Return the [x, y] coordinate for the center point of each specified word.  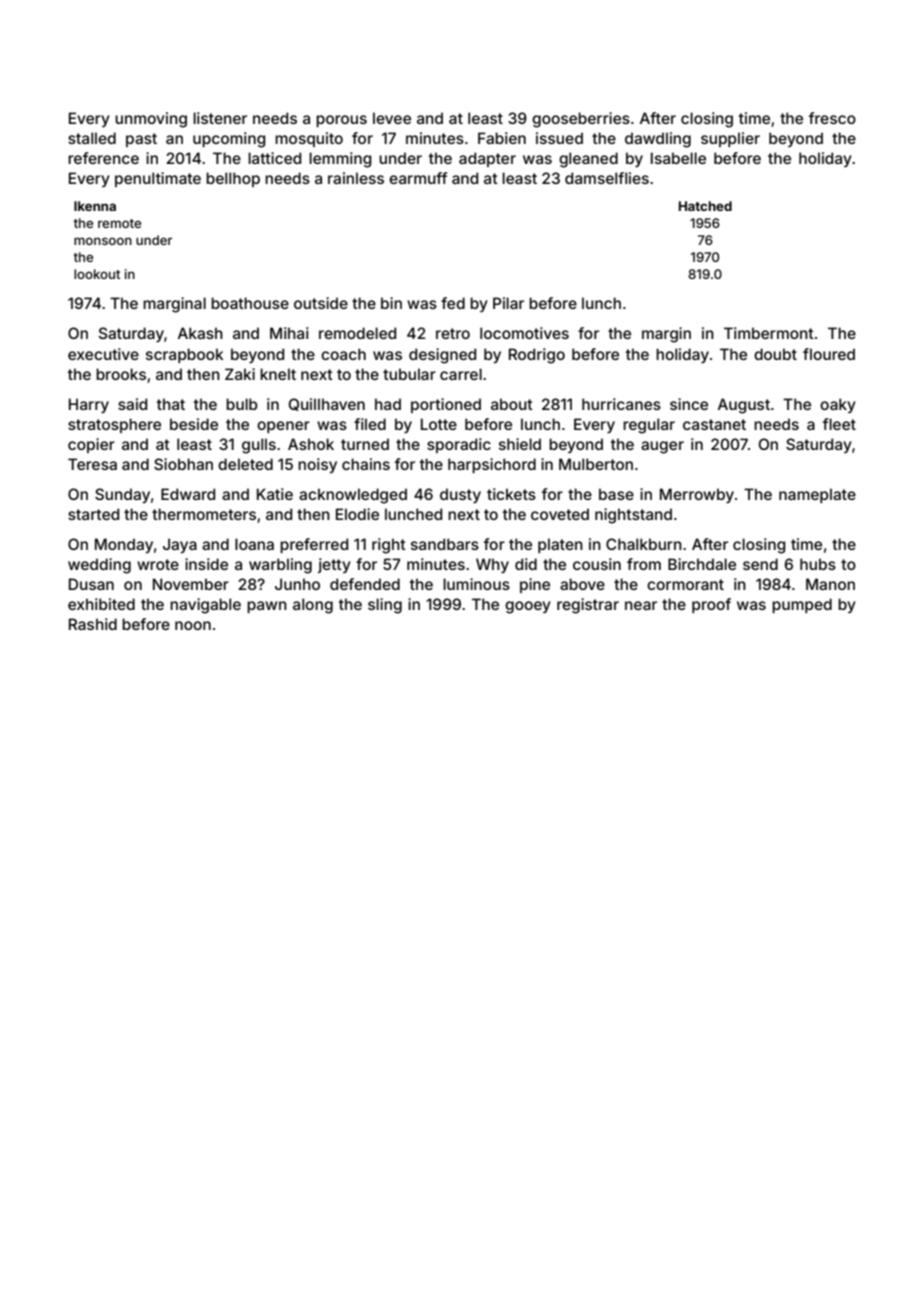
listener [220, 118]
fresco [832, 118]
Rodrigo [537, 356]
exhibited [101, 604]
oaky [838, 405]
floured [829, 354]
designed [442, 356]
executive [103, 354]
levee [392, 118]
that [171, 404]
